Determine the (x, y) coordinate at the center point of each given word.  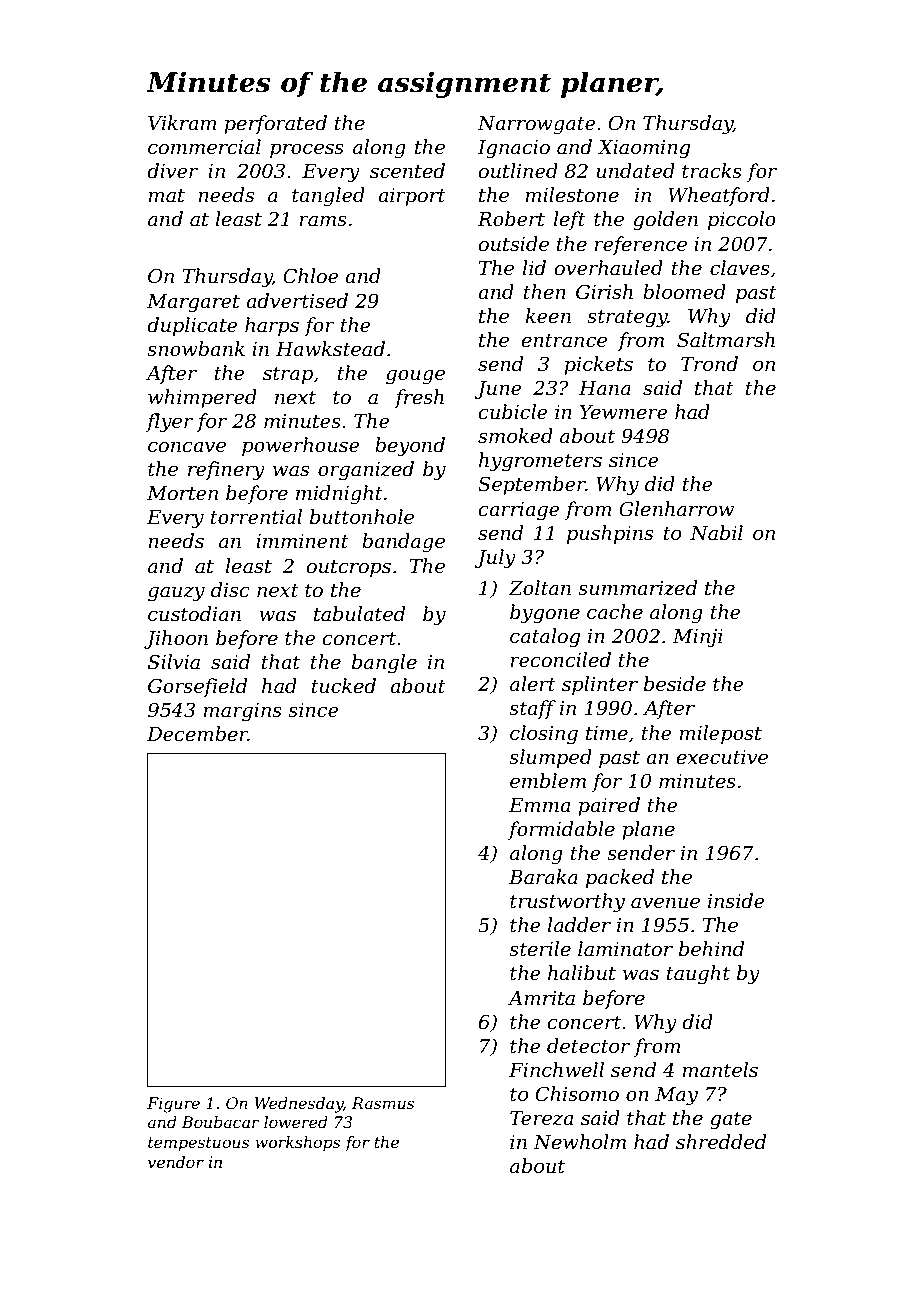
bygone (545, 614)
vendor (176, 1162)
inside (736, 901)
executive (722, 757)
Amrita (541, 998)
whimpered (202, 398)
